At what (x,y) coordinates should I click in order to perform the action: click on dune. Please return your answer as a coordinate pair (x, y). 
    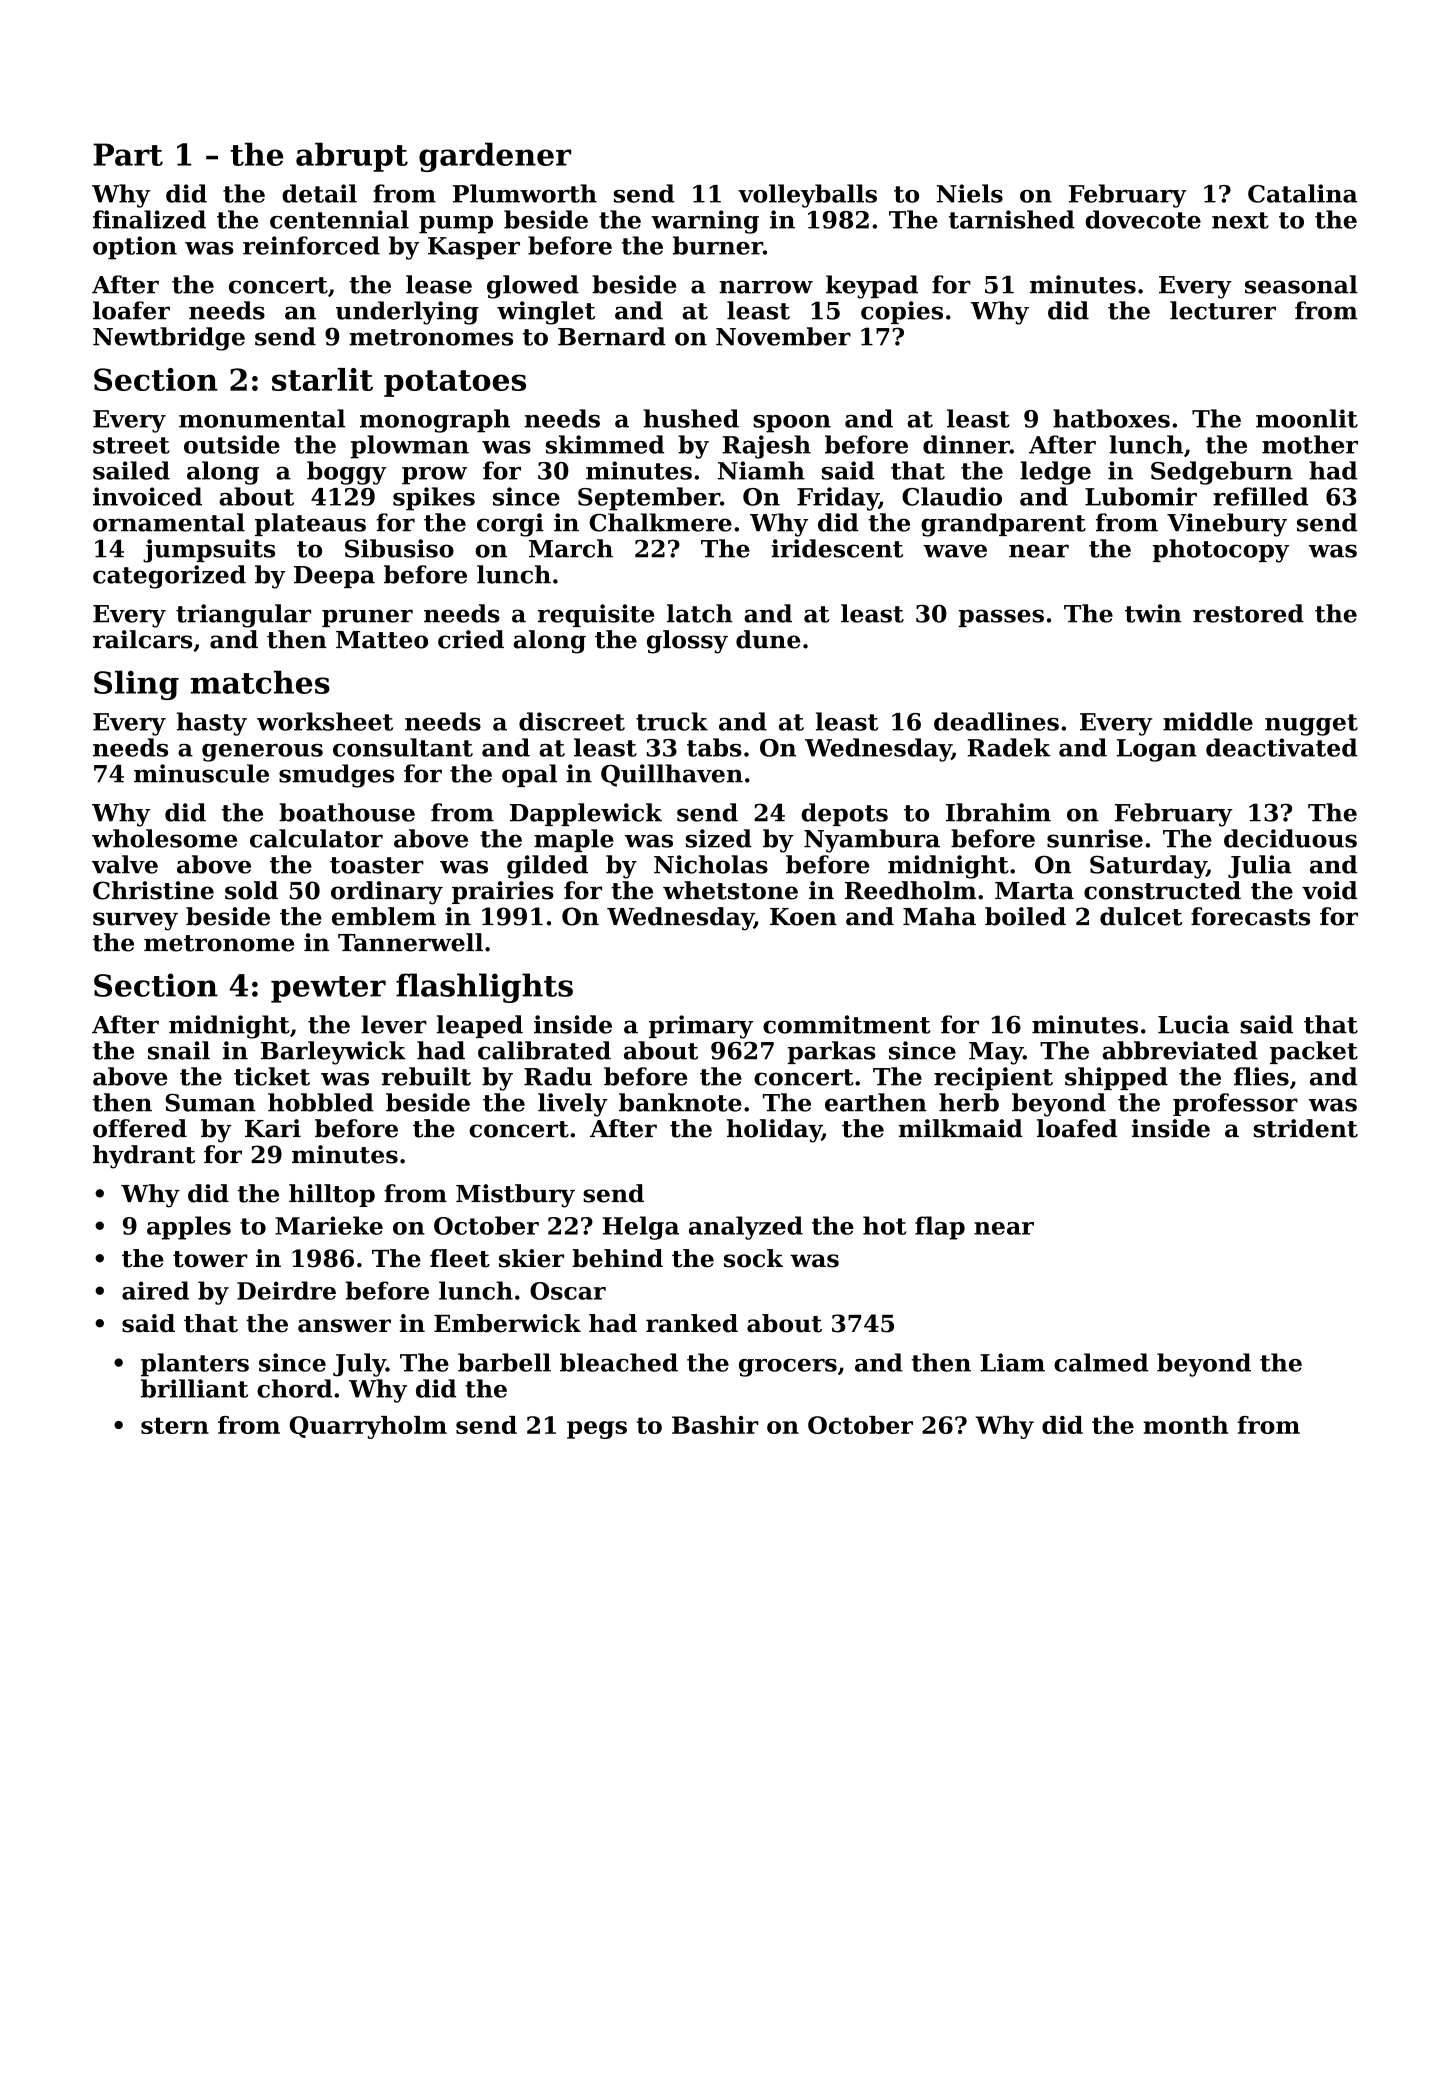
    Looking at the image, I should click on (768, 639).
